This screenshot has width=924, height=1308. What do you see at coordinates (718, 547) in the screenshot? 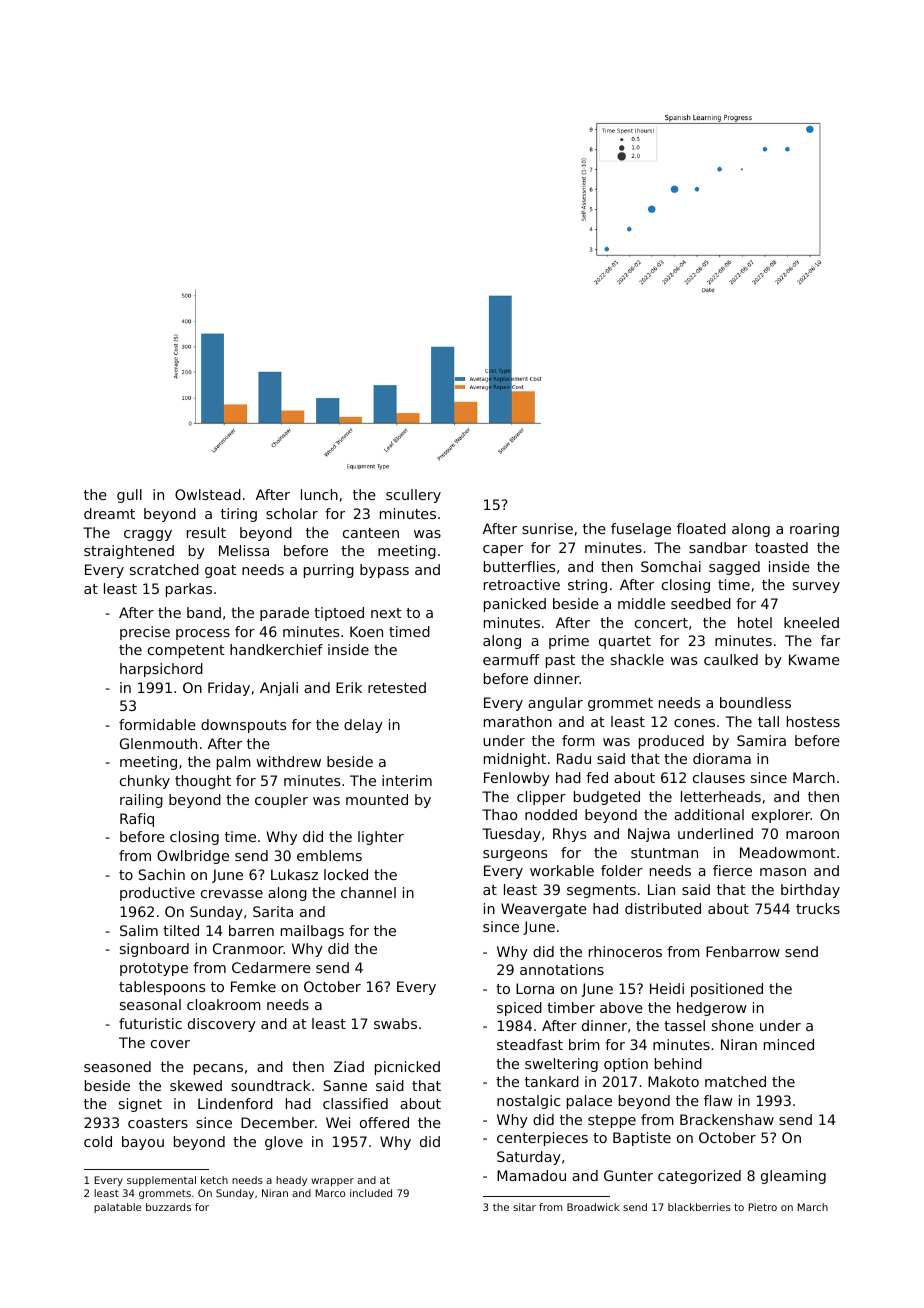
I see `sandbar` at bounding box center [718, 547].
